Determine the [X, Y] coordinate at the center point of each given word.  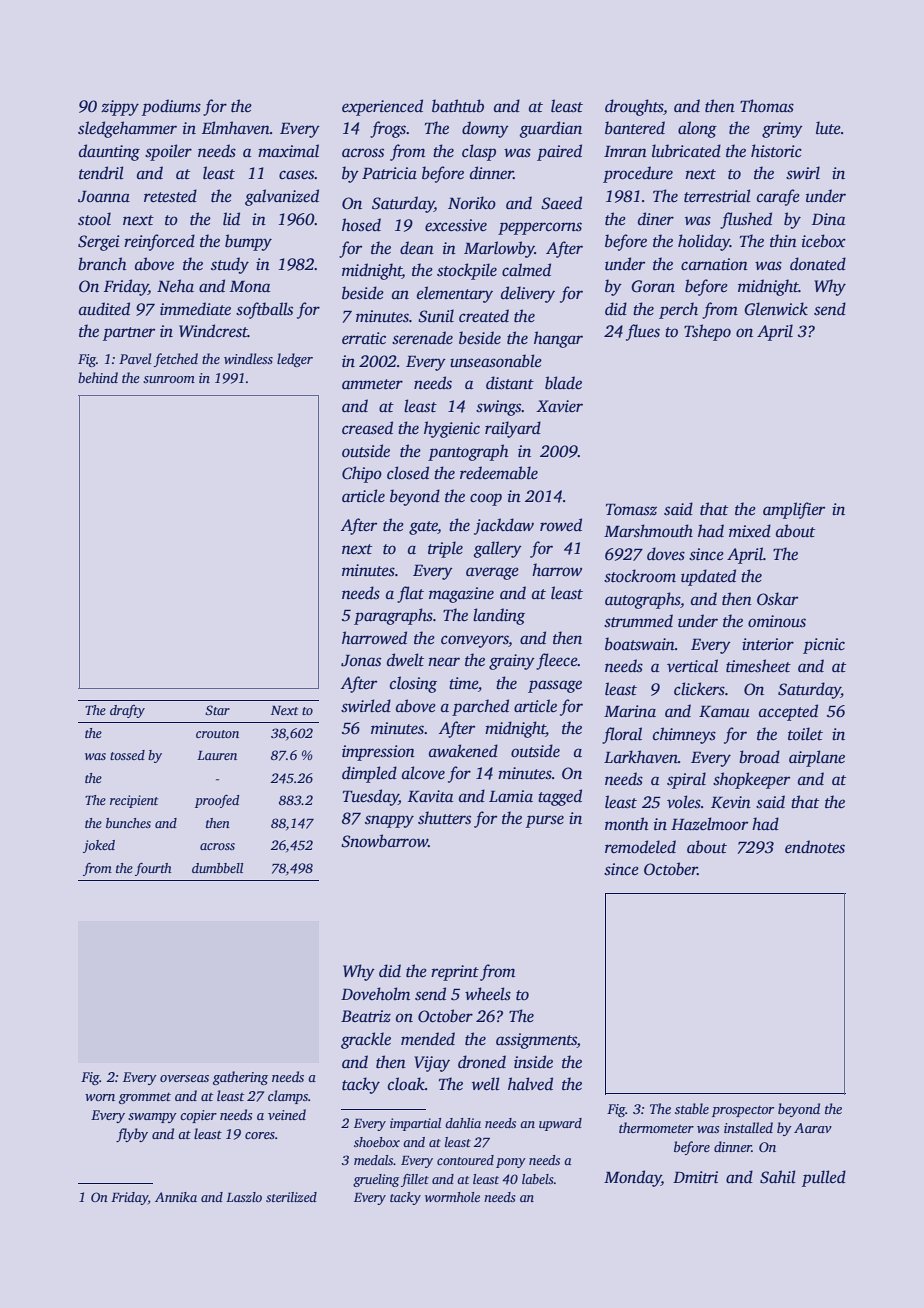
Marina [630, 711]
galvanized [282, 197]
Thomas [767, 106]
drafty [127, 711]
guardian [550, 129]
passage [555, 686]
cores [260, 1135]
